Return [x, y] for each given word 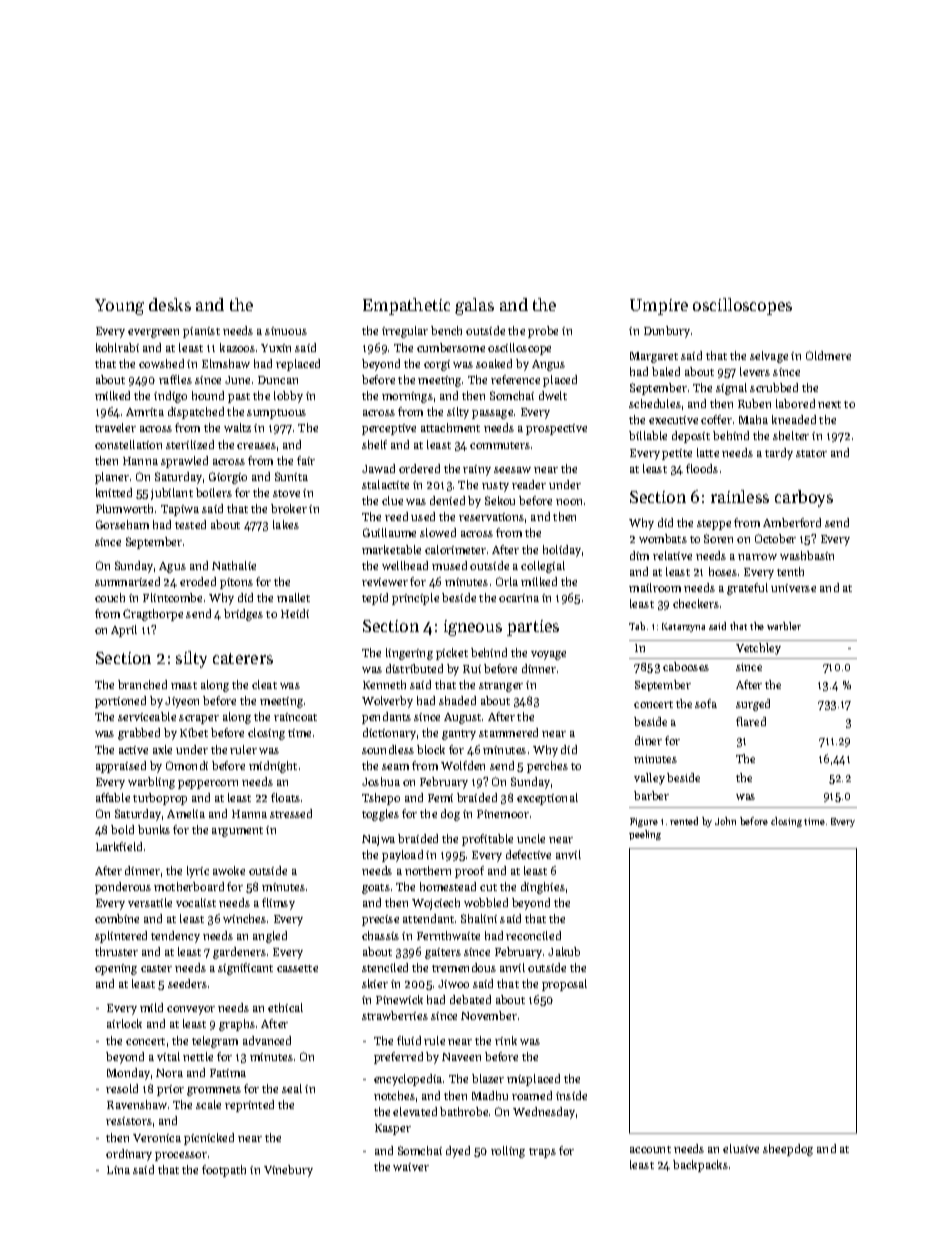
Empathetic [406, 306]
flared [751, 721]
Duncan [278, 380]
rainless [740, 496]
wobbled [486, 902]
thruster [116, 951]
